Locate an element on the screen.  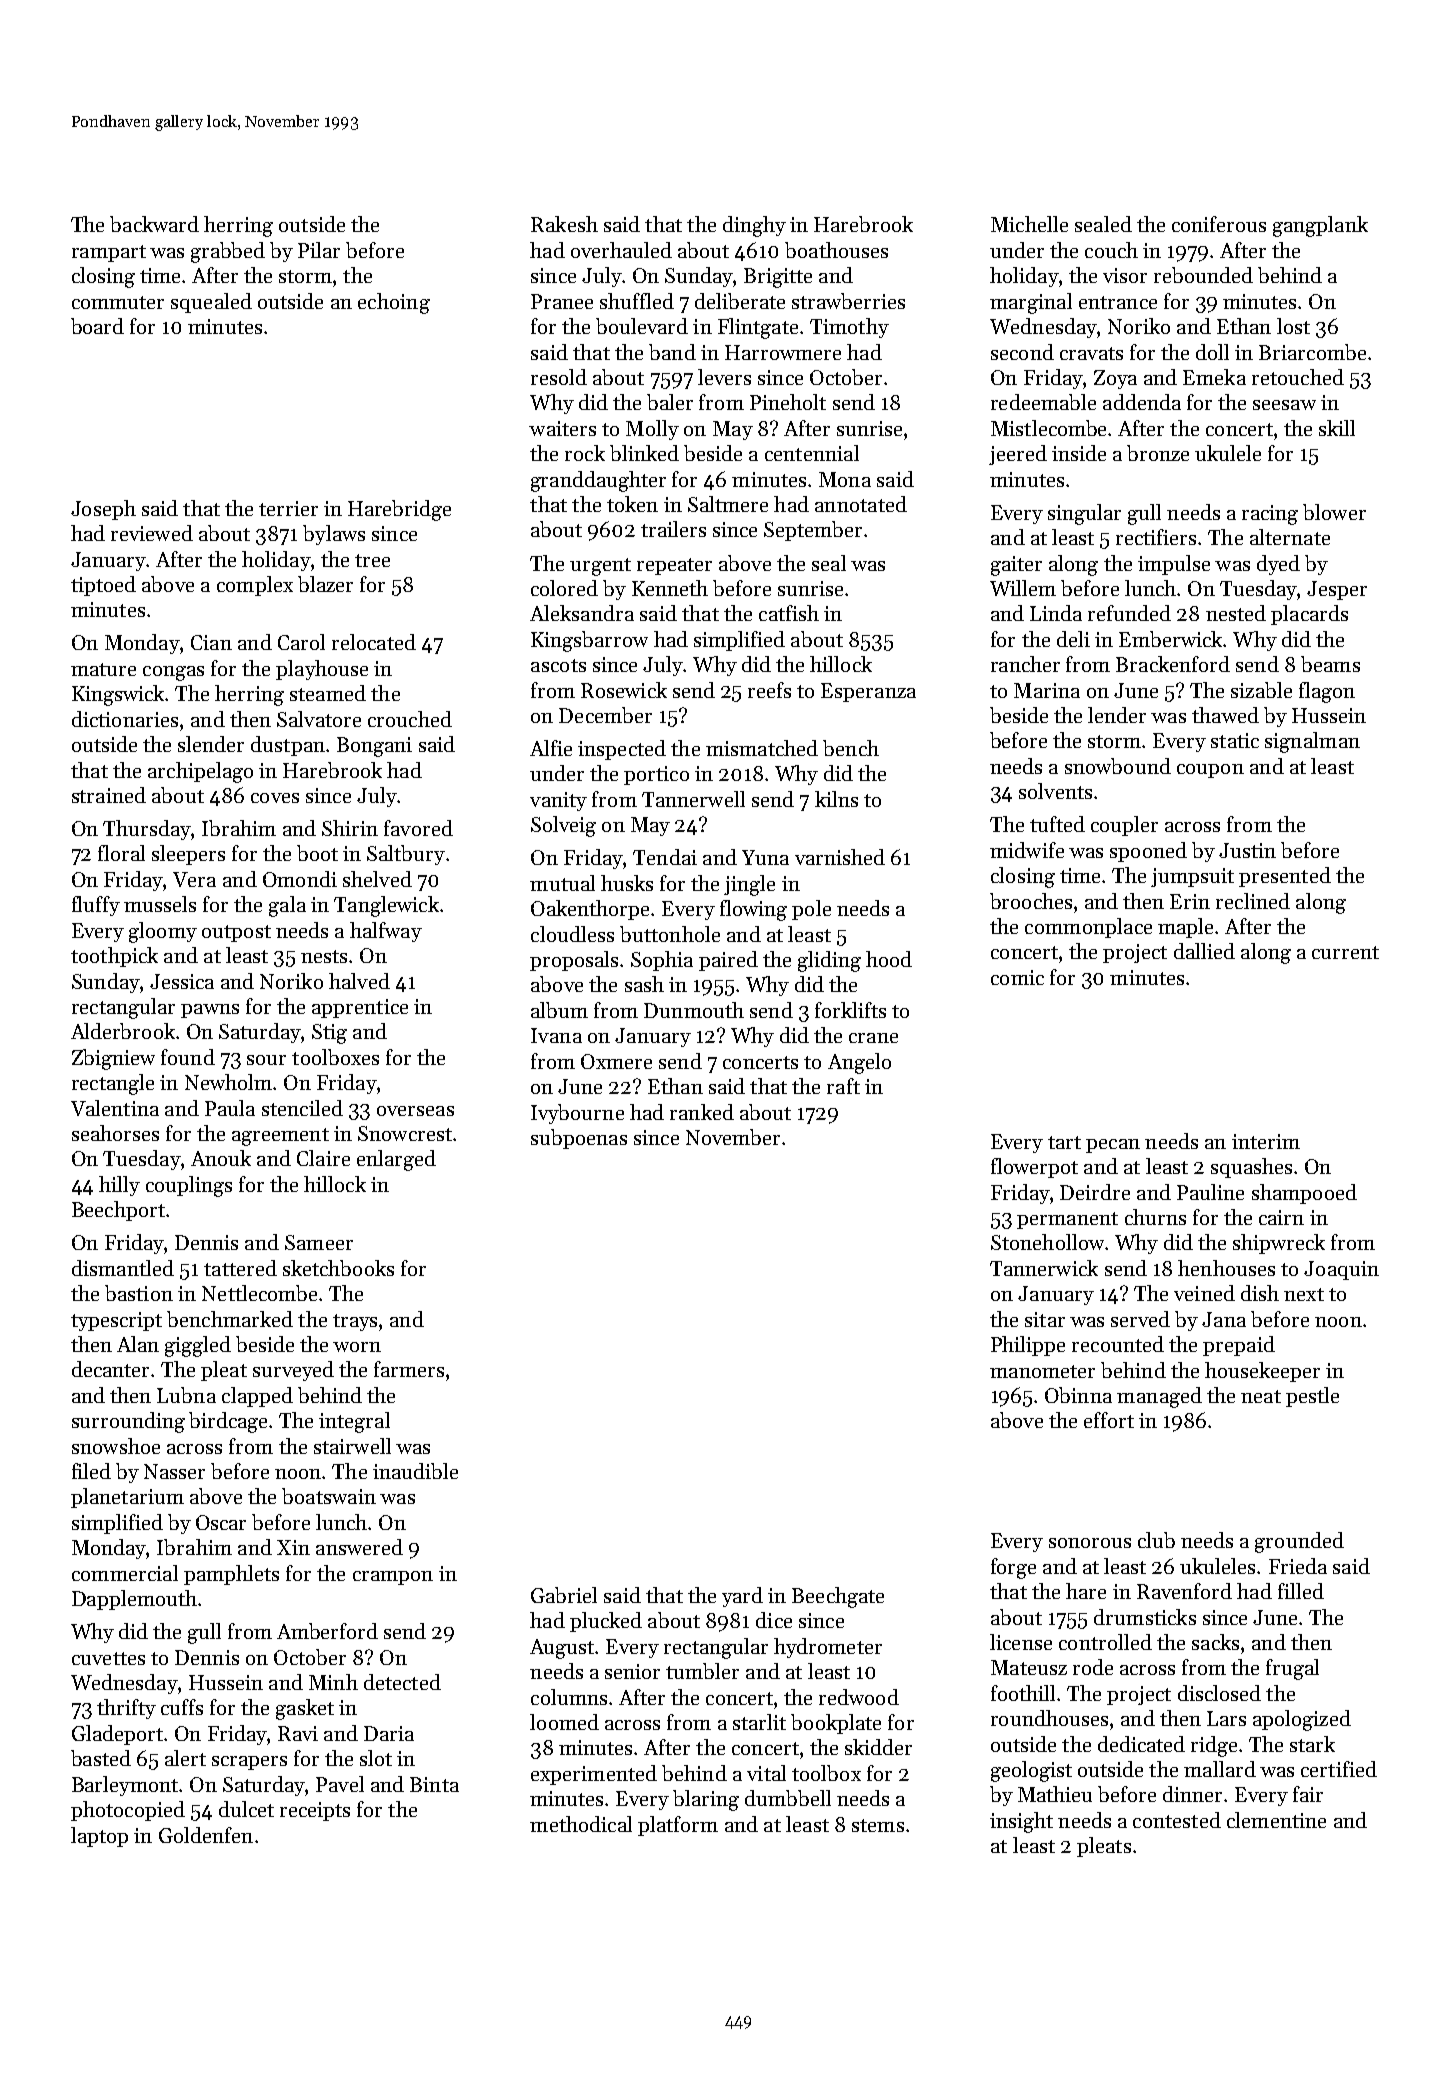
seesaw is located at coordinates (1284, 405).
